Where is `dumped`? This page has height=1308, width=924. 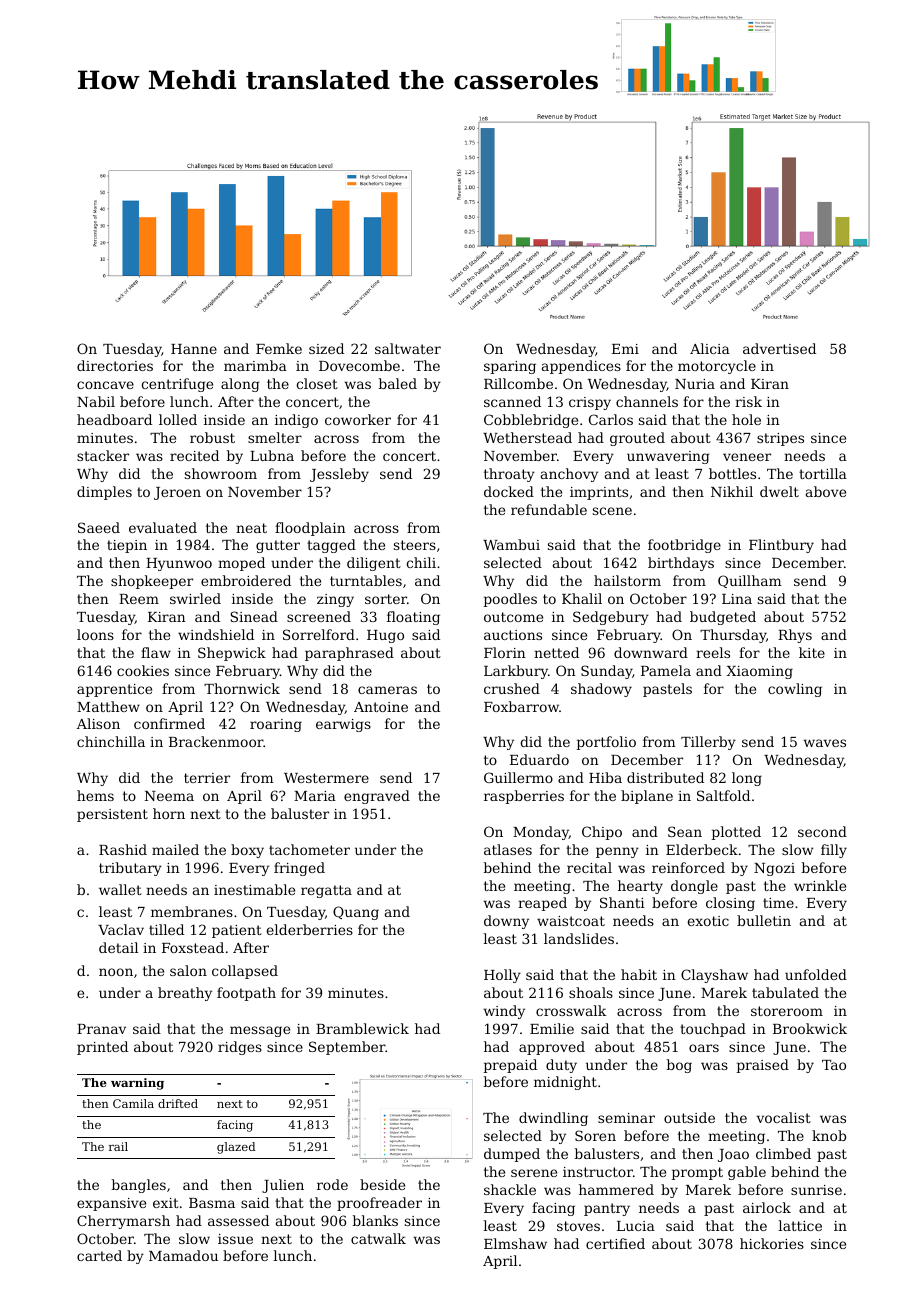
dumped is located at coordinates (512, 1155).
